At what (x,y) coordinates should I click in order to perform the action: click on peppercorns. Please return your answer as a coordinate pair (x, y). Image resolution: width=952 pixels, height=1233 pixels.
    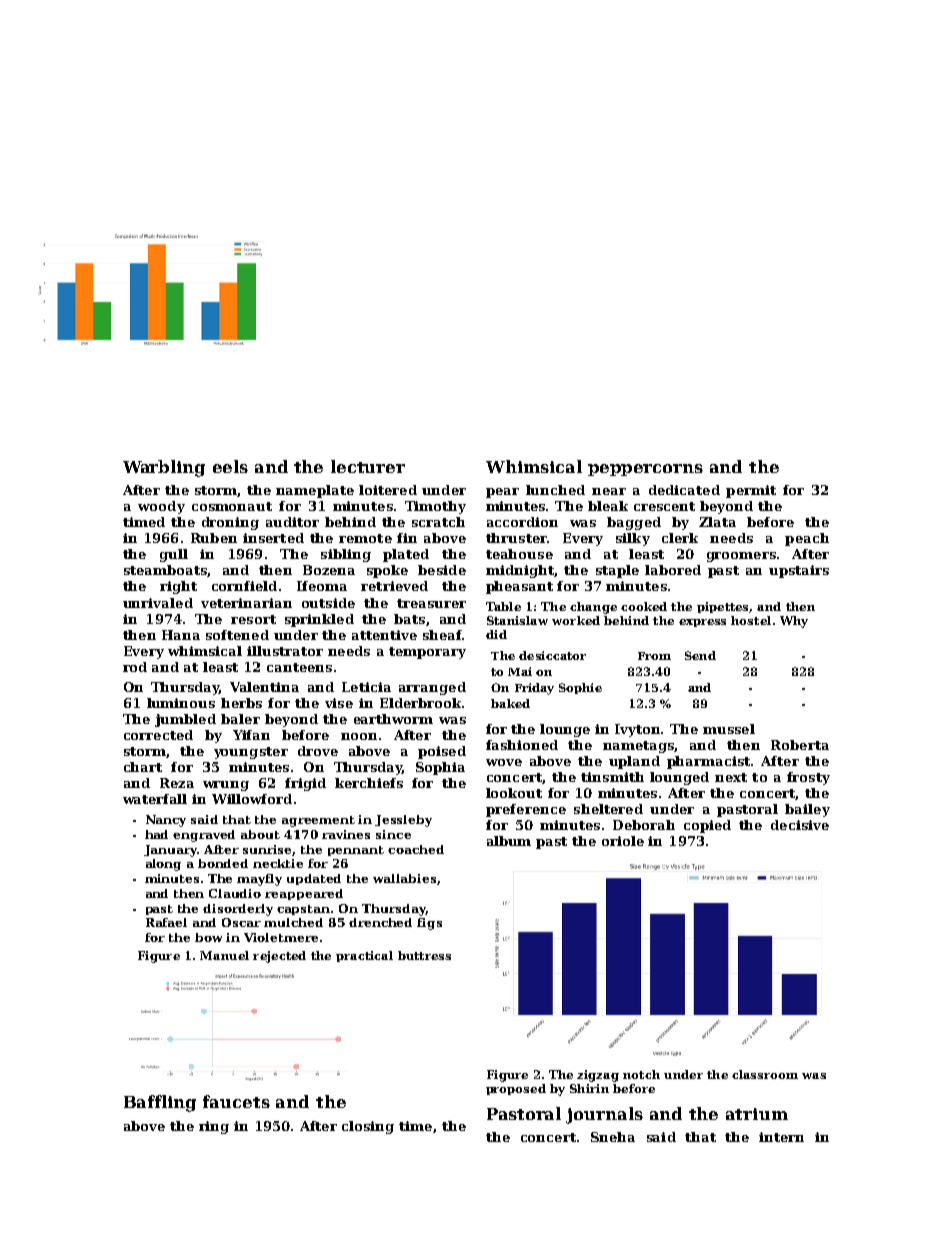
    Looking at the image, I should click on (645, 470).
